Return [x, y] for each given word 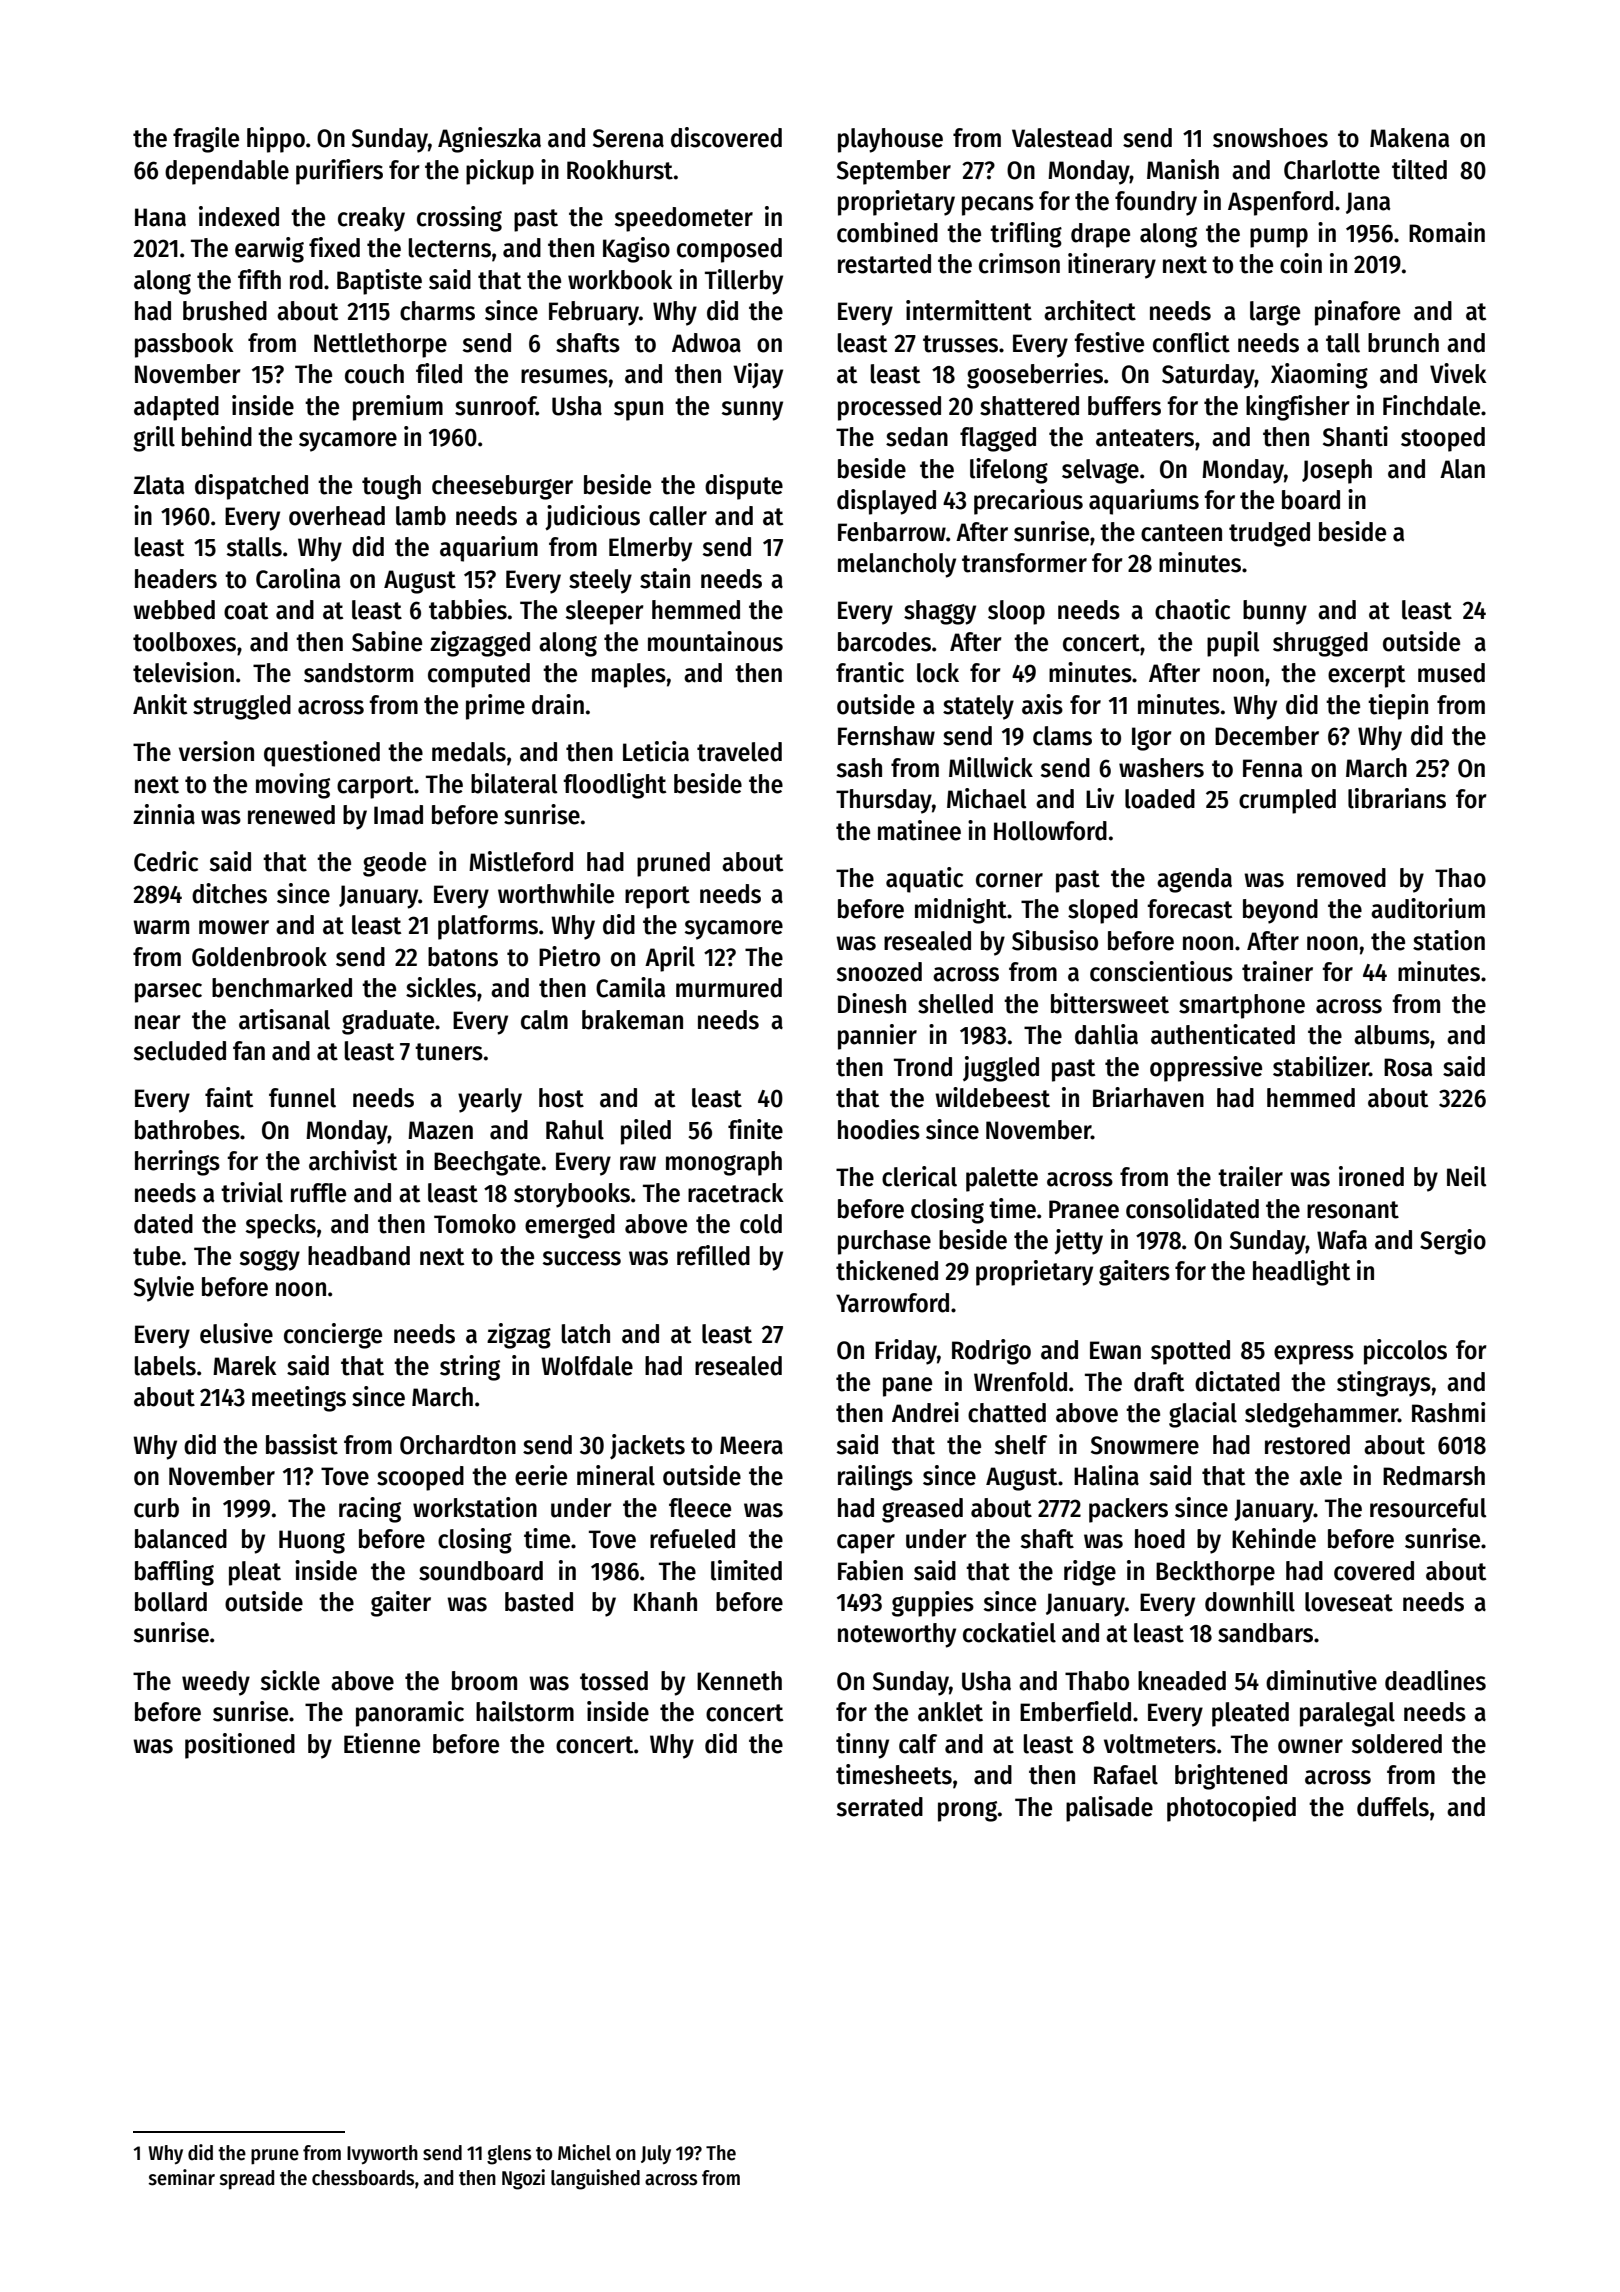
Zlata [159, 485]
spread [246, 2180]
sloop [1016, 612]
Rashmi [1448, 1412]
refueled [692, 1539]
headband [359, 1256]
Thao [1460, 878]
